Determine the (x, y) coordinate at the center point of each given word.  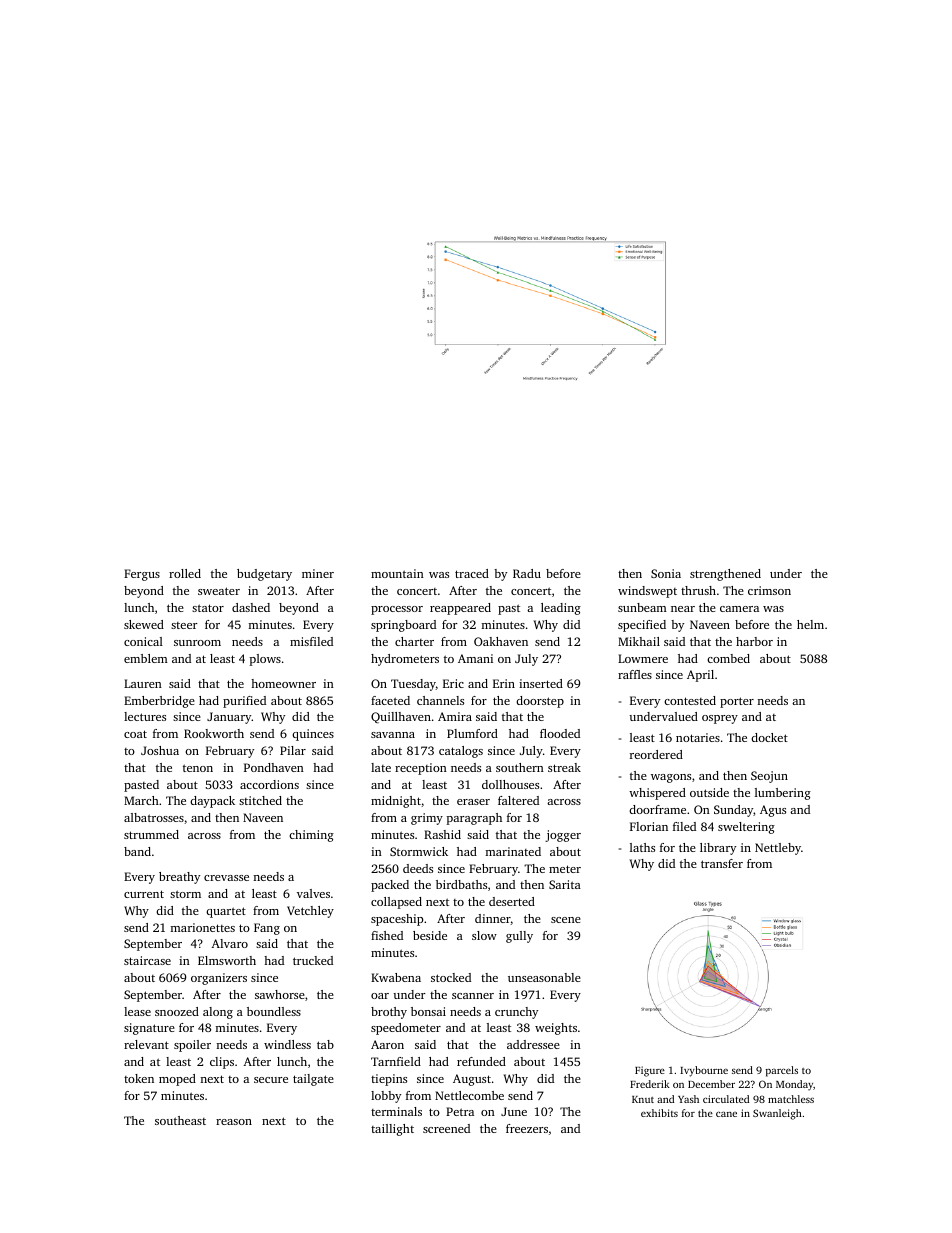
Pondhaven (274, 767)
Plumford (472, 733)
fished (387, 935)
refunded (481, 1061)
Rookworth (214, 733)
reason (234, 1122)
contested (690, 700)
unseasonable (544, 977)
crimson (769, 590)
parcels (782, 1071)
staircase (147, 960)
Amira (455, 716)
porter (737, 702)
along (218, 1013)
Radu (527, 573)
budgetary (264, 575)
